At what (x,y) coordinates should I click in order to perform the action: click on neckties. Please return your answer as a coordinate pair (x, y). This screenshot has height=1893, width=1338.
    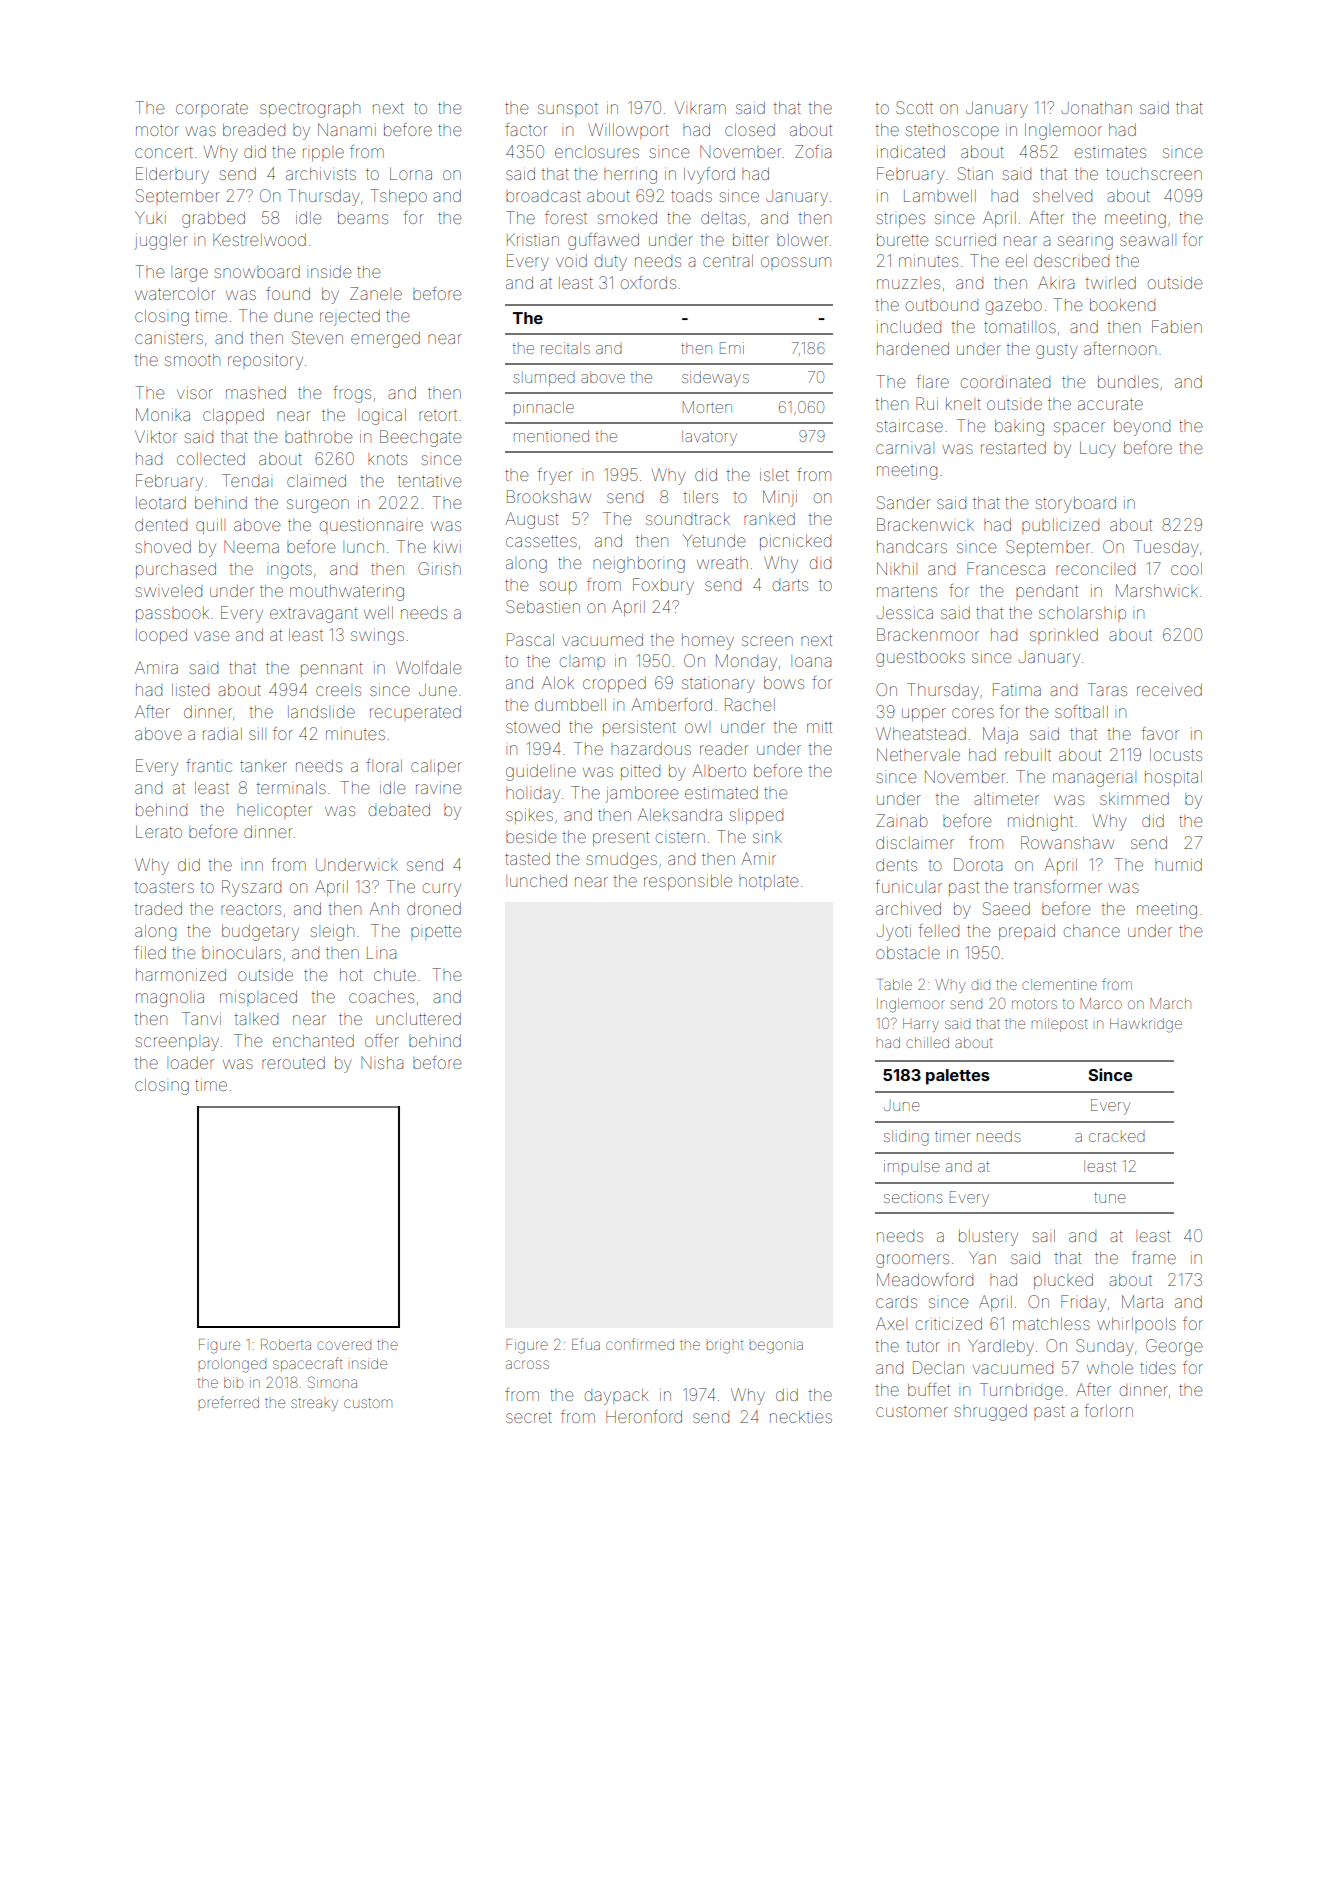
    Looking at the image, I should click on (801, 1416).
